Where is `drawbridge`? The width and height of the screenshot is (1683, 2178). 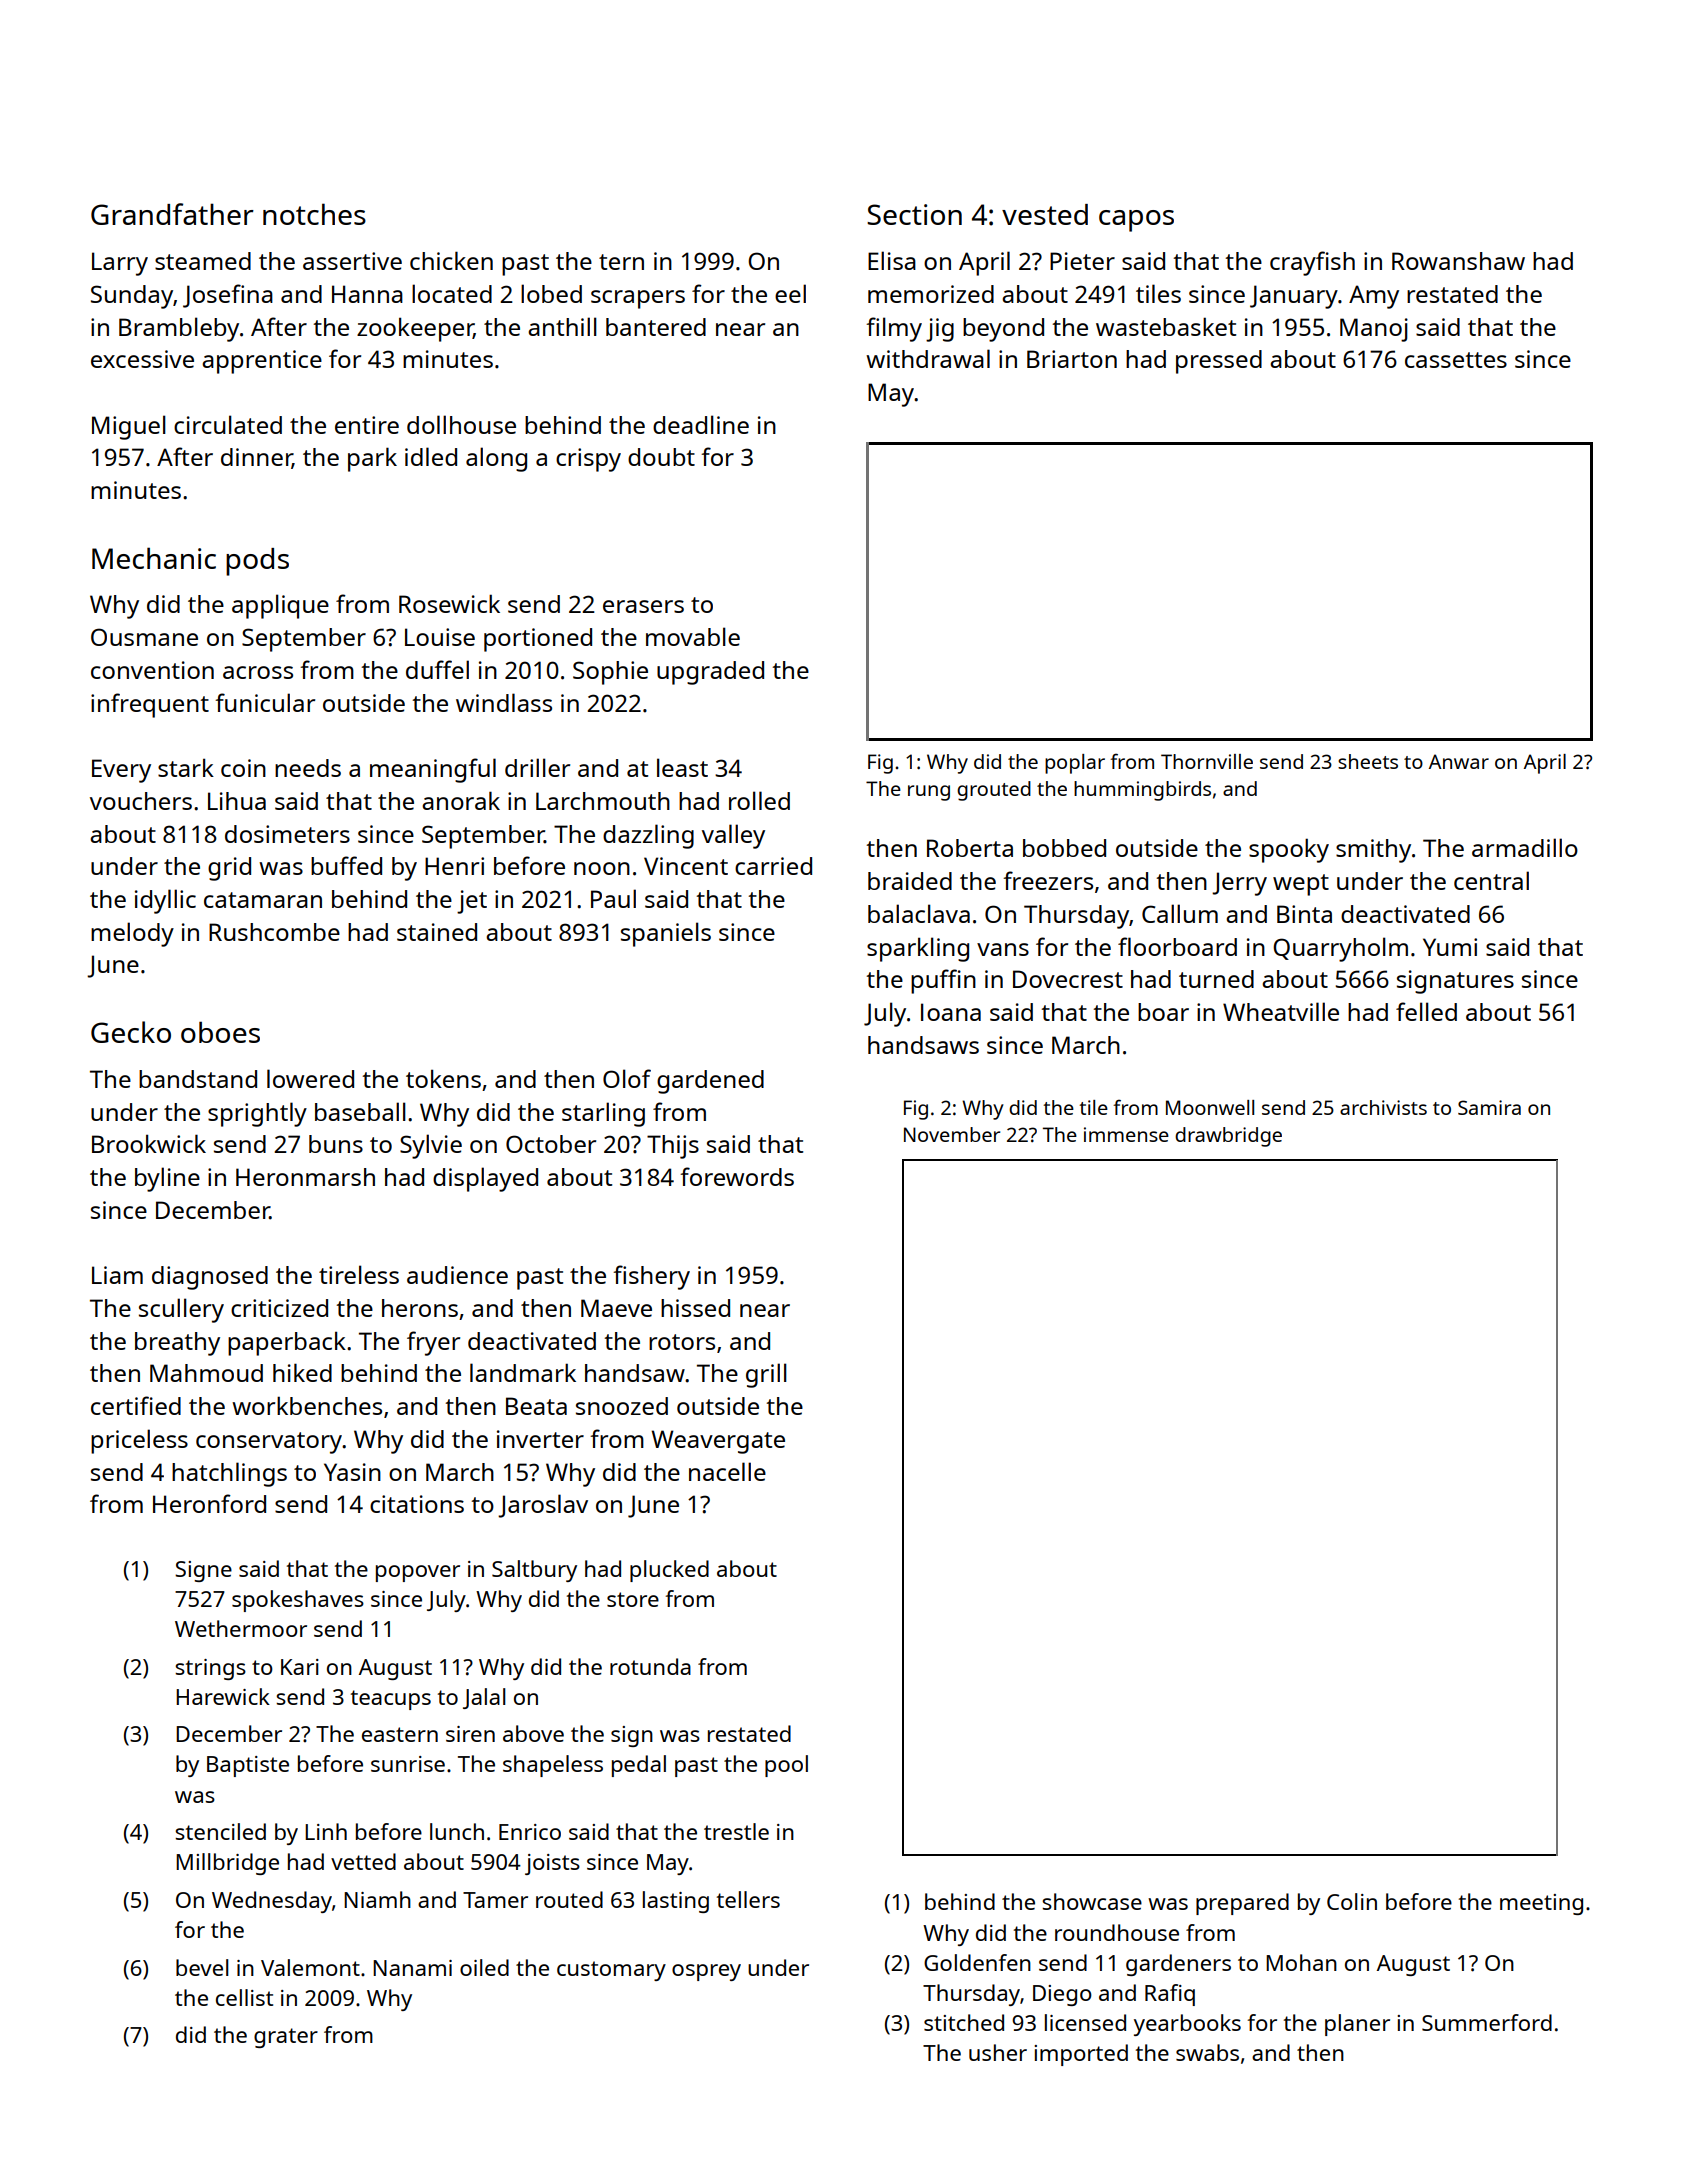 drawbridge is located at coordinates (1228, 1137).
